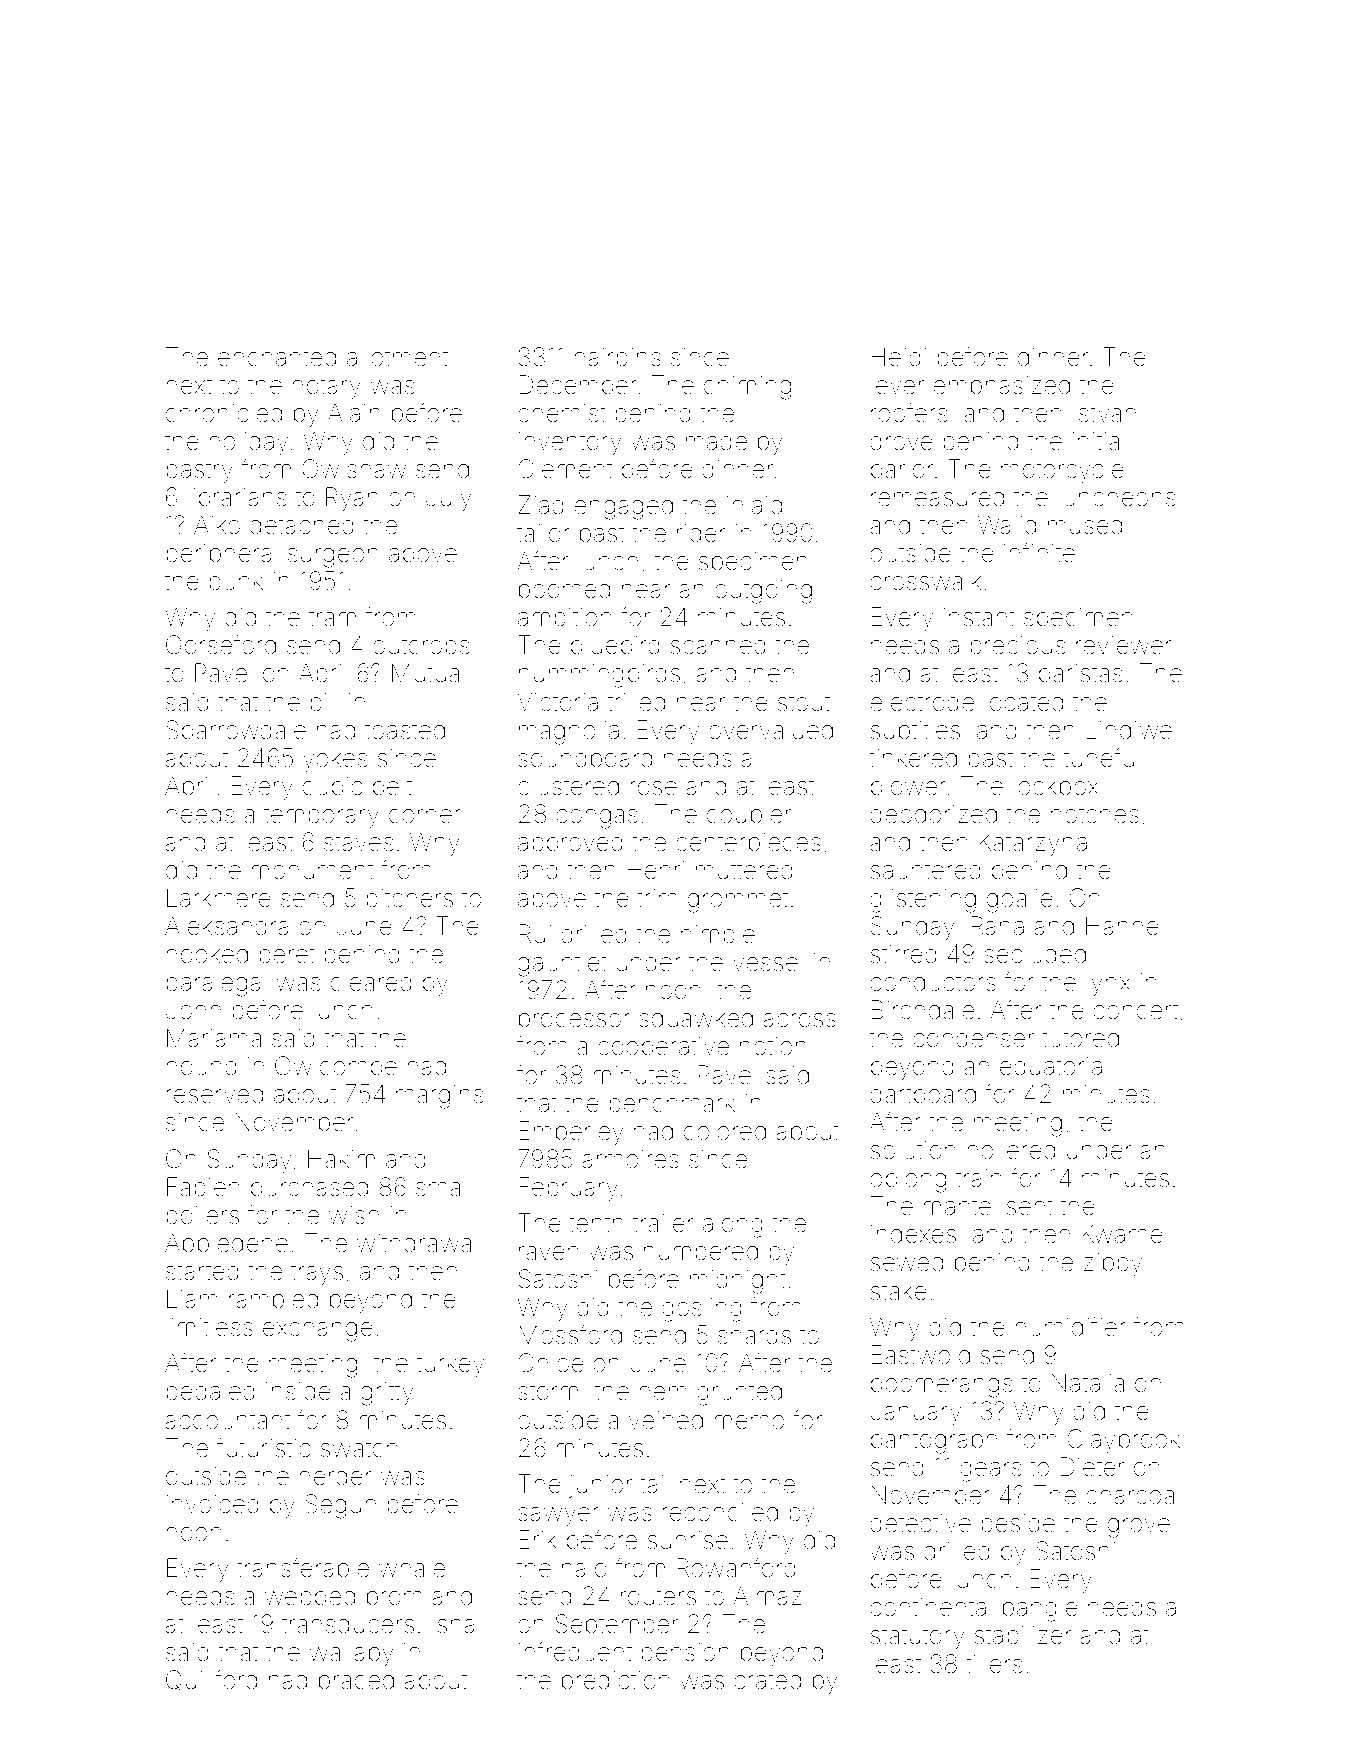 The width and height of the document is (1357, 1756). Describe the element at coordinates (1101, 757) in the document. I see `tuneful` at that location.
